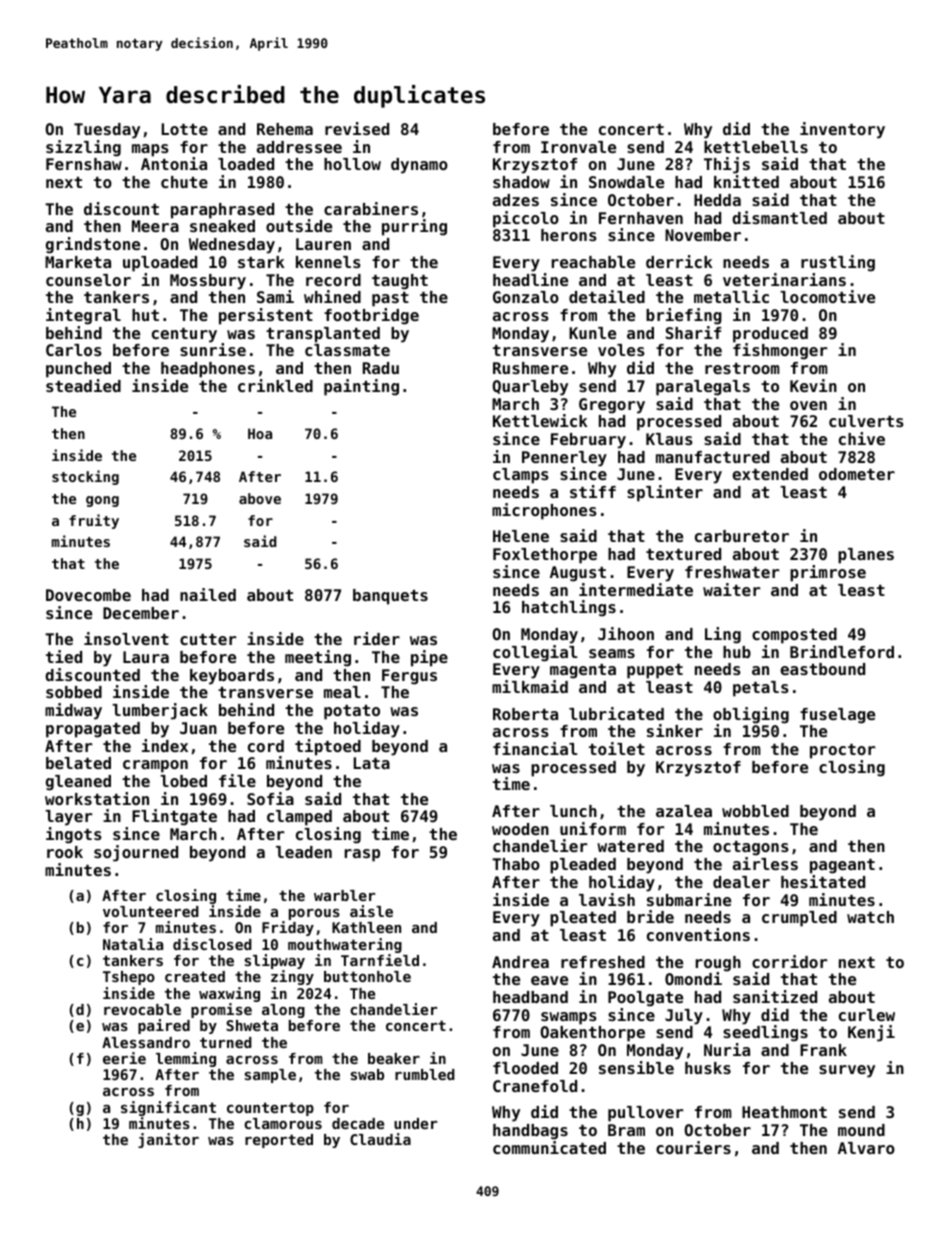 The image size is (952, 1233). Describe the element at coordinates (684, 1017) in the page. I see `July` at that location.
